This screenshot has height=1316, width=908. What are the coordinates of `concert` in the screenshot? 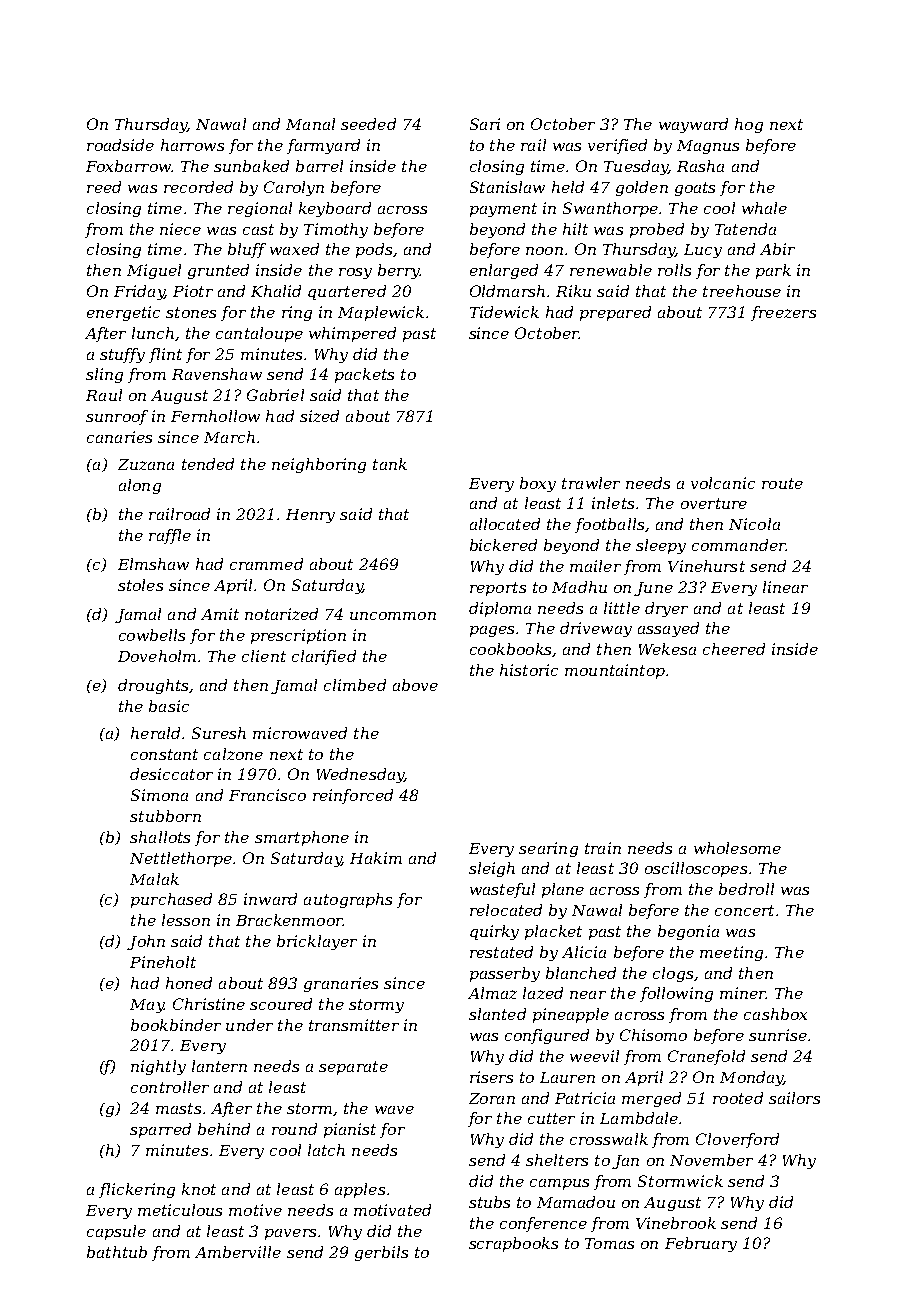 It's located at (744, 910).
